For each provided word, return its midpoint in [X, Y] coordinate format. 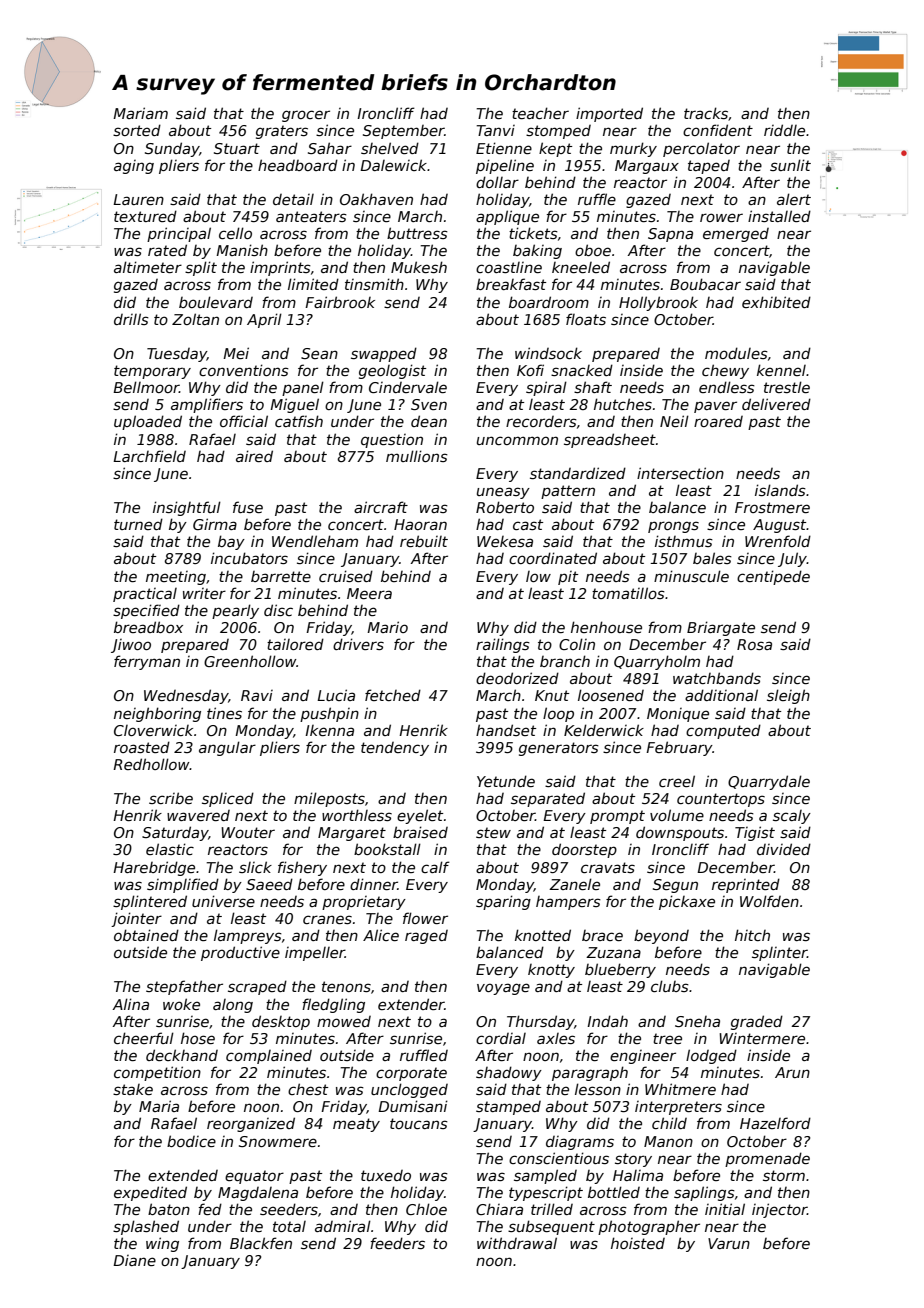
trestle [787, 387]
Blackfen [261, 1243]
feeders [397, 1243]
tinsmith [374, 284]
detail [293, 199]
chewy [725, 371]
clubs [670, 986]
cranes [327, 919]
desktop [281, 1022]
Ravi [257, 695]
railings [503, 645]
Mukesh [419, 267]
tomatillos [628, 593]
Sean [319, 353]
